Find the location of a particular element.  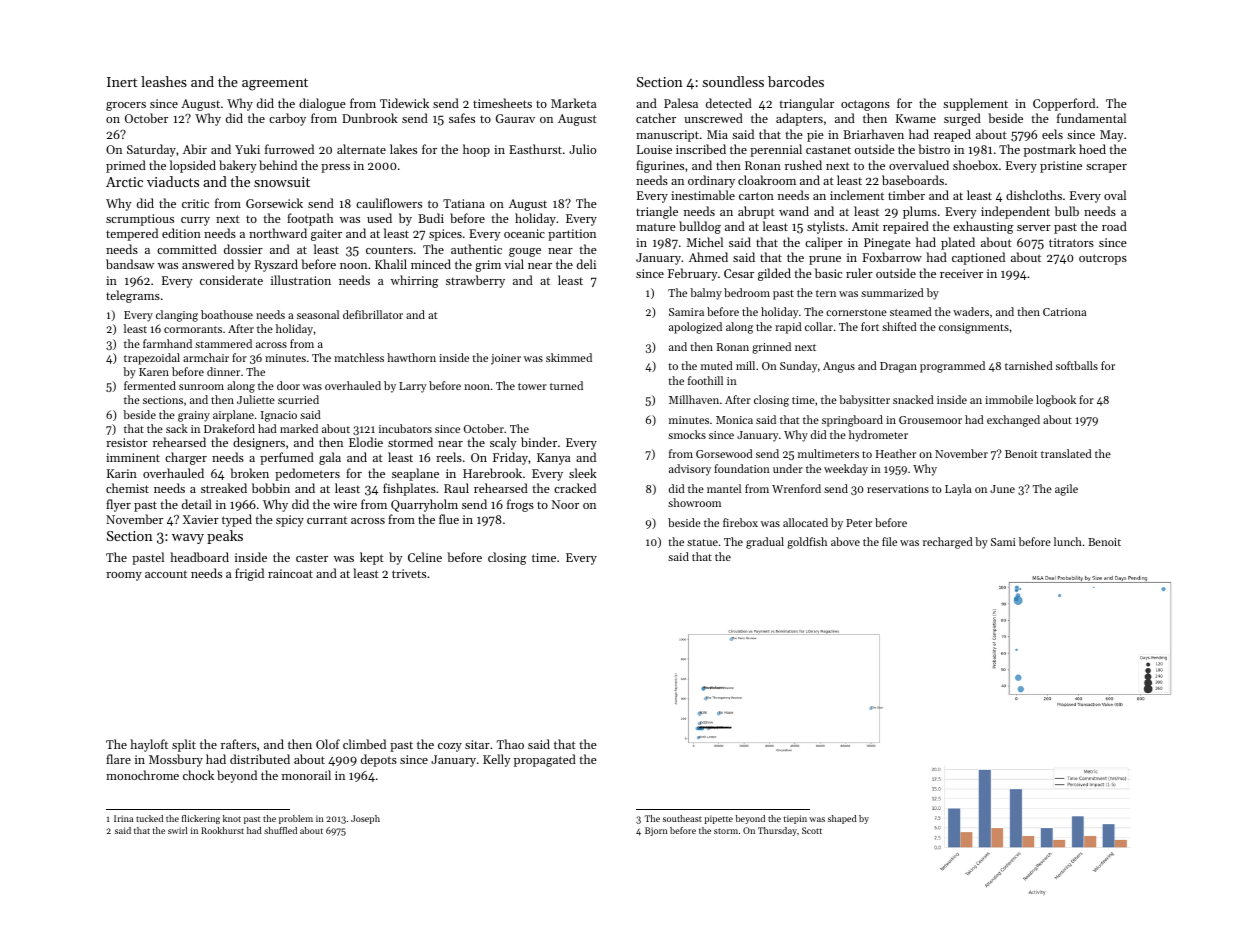

shaped is located at coordinates (842, 819).
